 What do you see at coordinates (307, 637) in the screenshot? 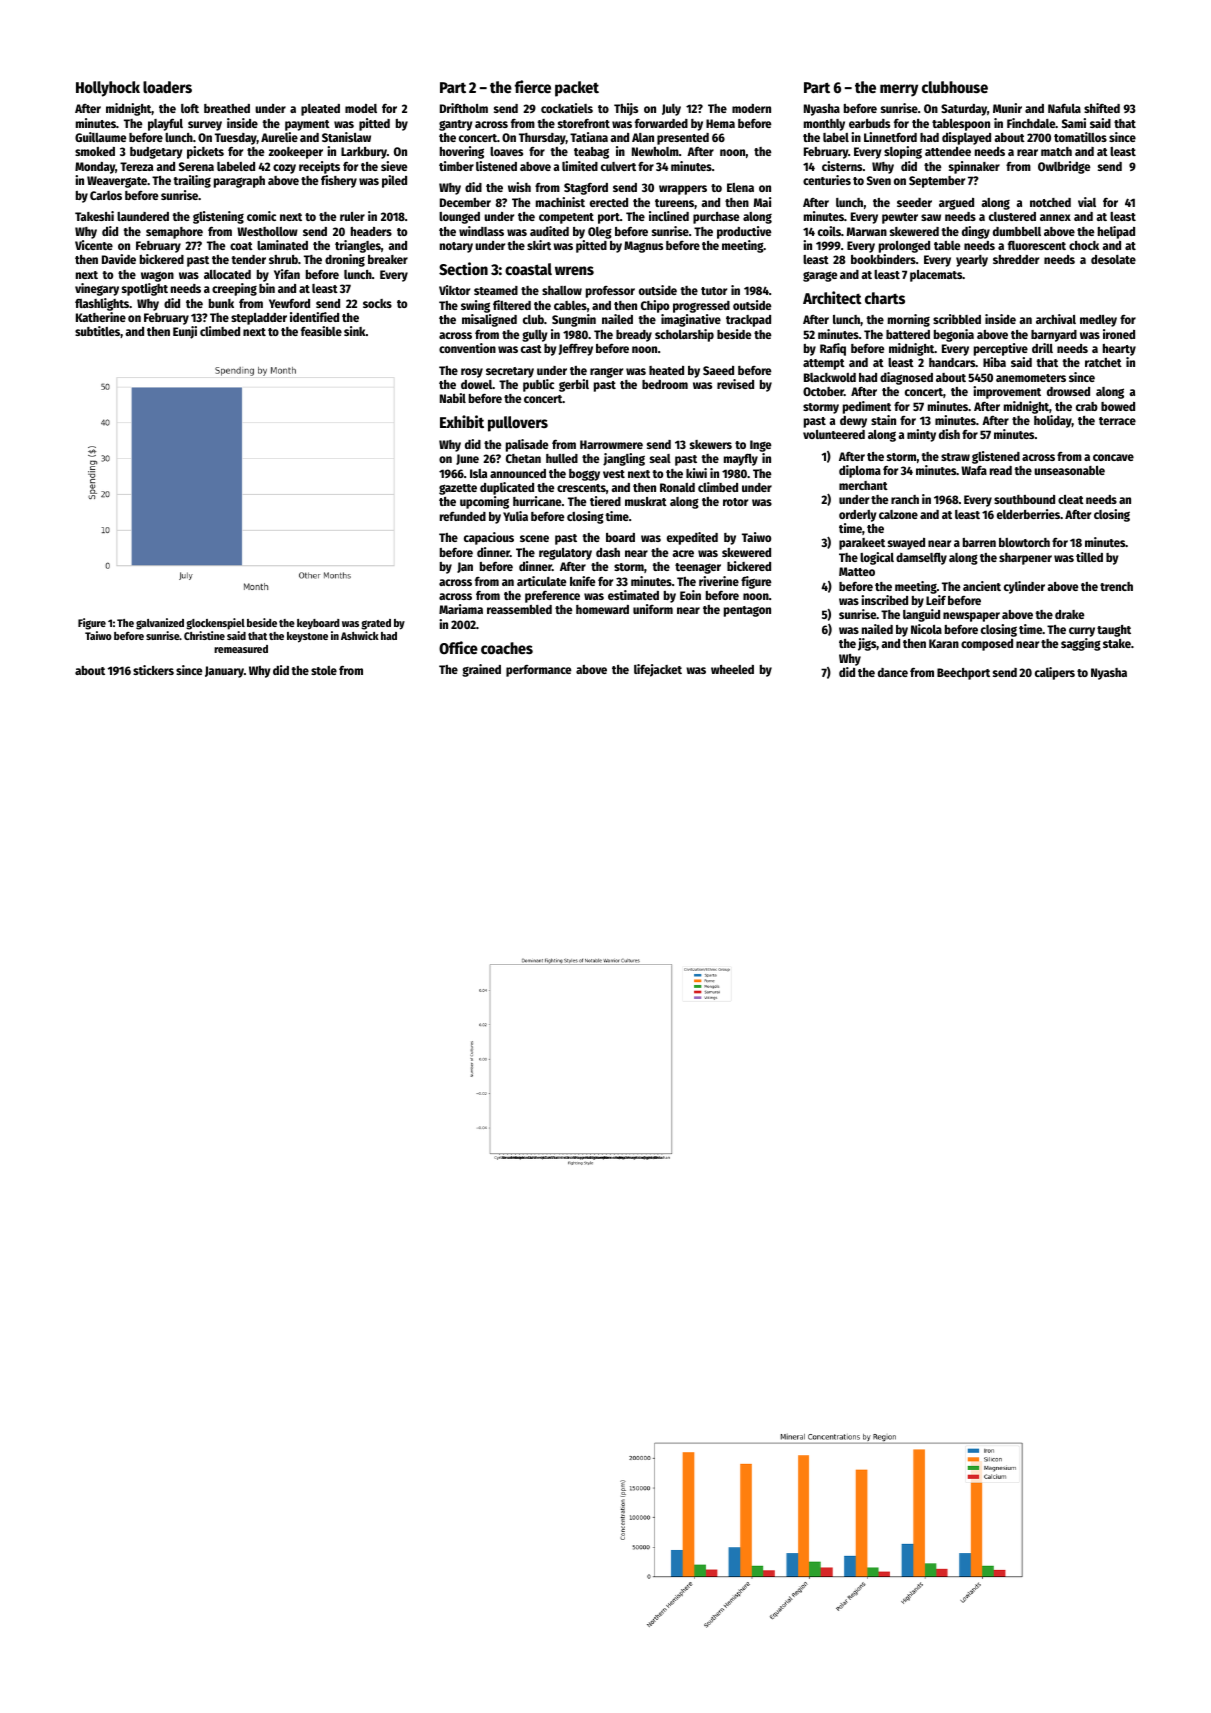
I see `keystone` at bounding box center [307, 637].
